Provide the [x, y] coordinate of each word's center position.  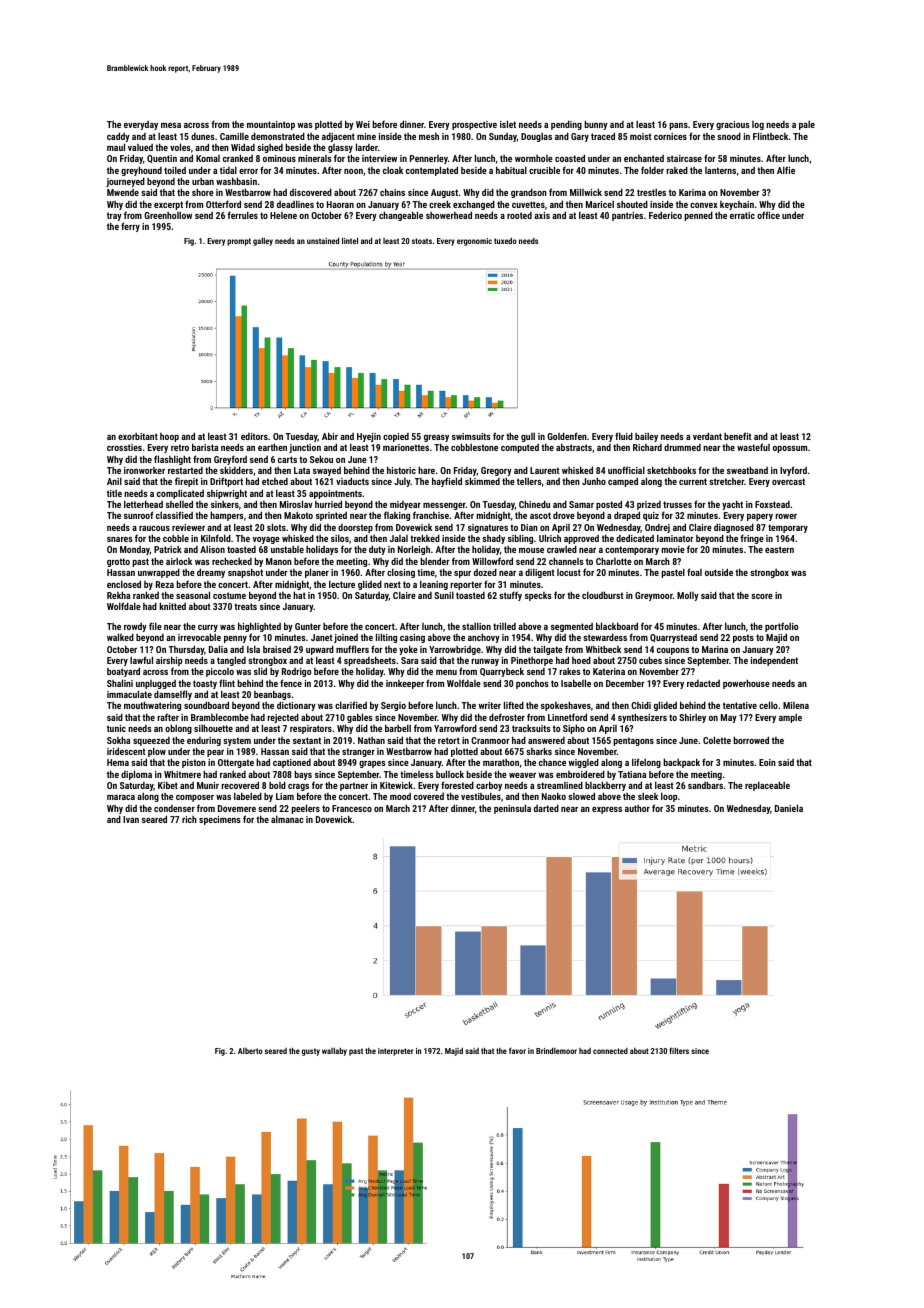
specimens [220, 820]
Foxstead [772, 504]
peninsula [512, 809]
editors [254, 436]
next [392, 584]
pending [566, 125]
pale [807, 125]
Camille [234, 136]
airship [169, 661]
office [768, 215]
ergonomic [474, 242]
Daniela [789, 808]
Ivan [131, 819]
